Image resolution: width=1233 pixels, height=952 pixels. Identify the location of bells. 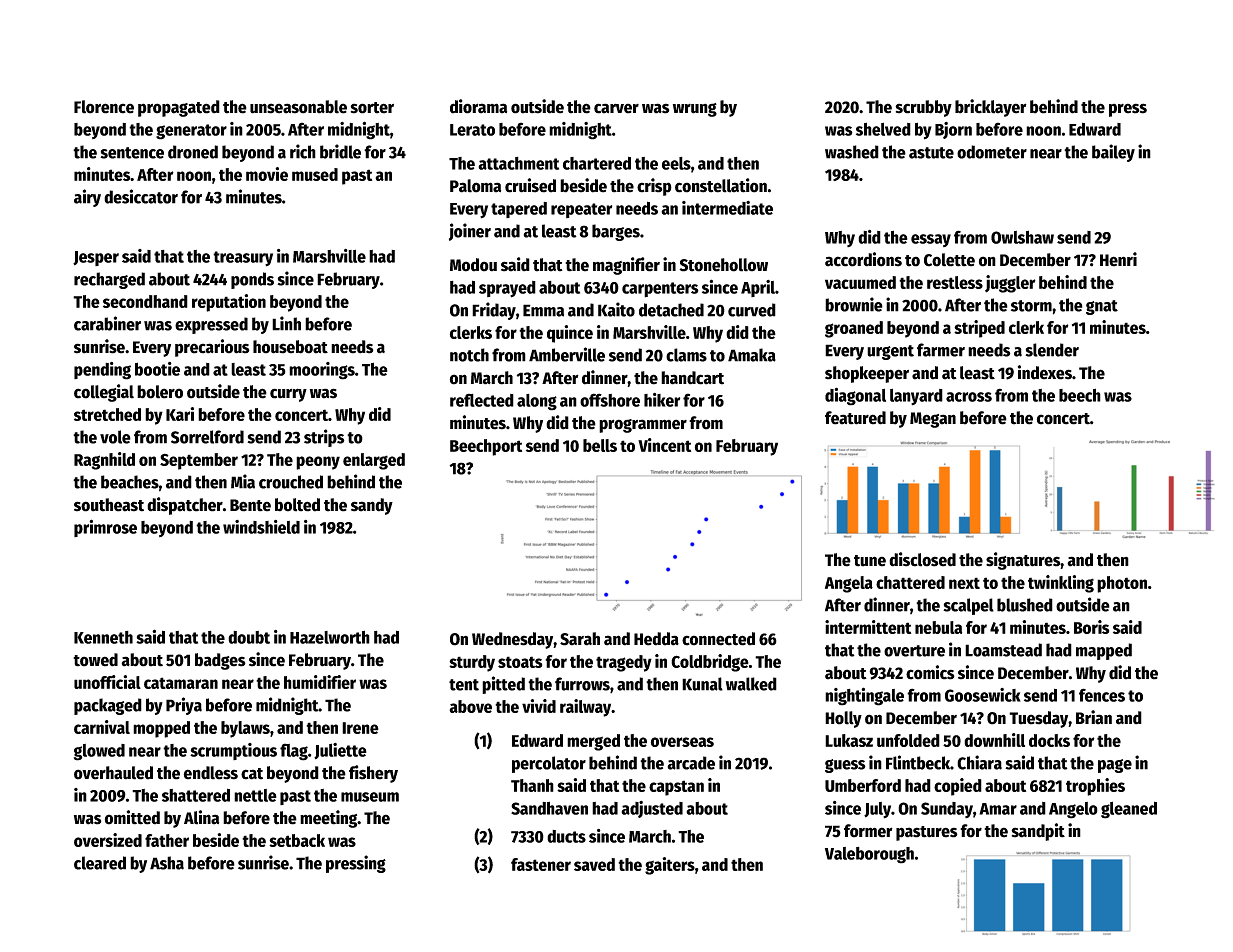
(600, 445).
